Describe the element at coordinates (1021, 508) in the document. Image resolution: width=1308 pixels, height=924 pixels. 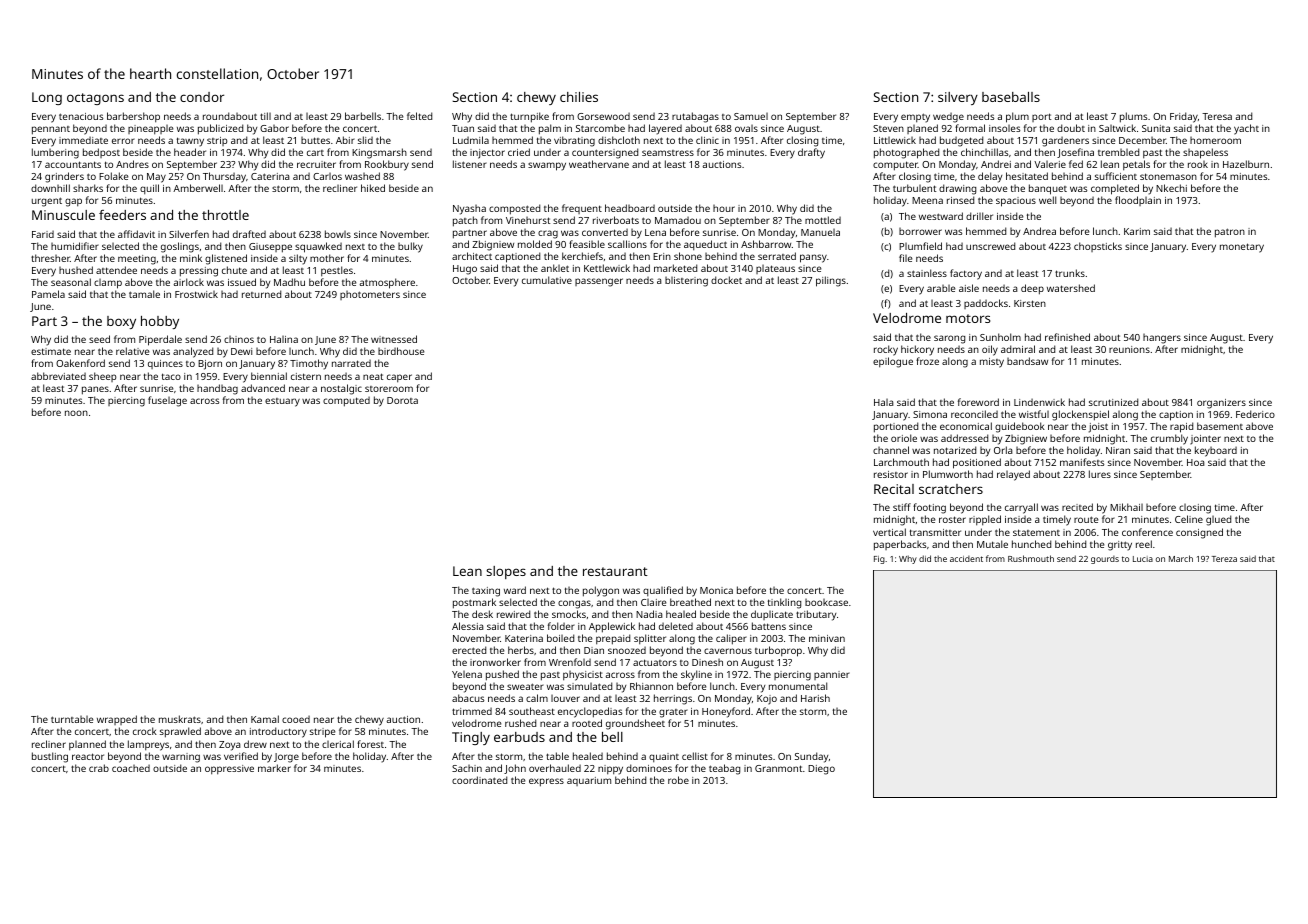
I see `carryall` at that location.
